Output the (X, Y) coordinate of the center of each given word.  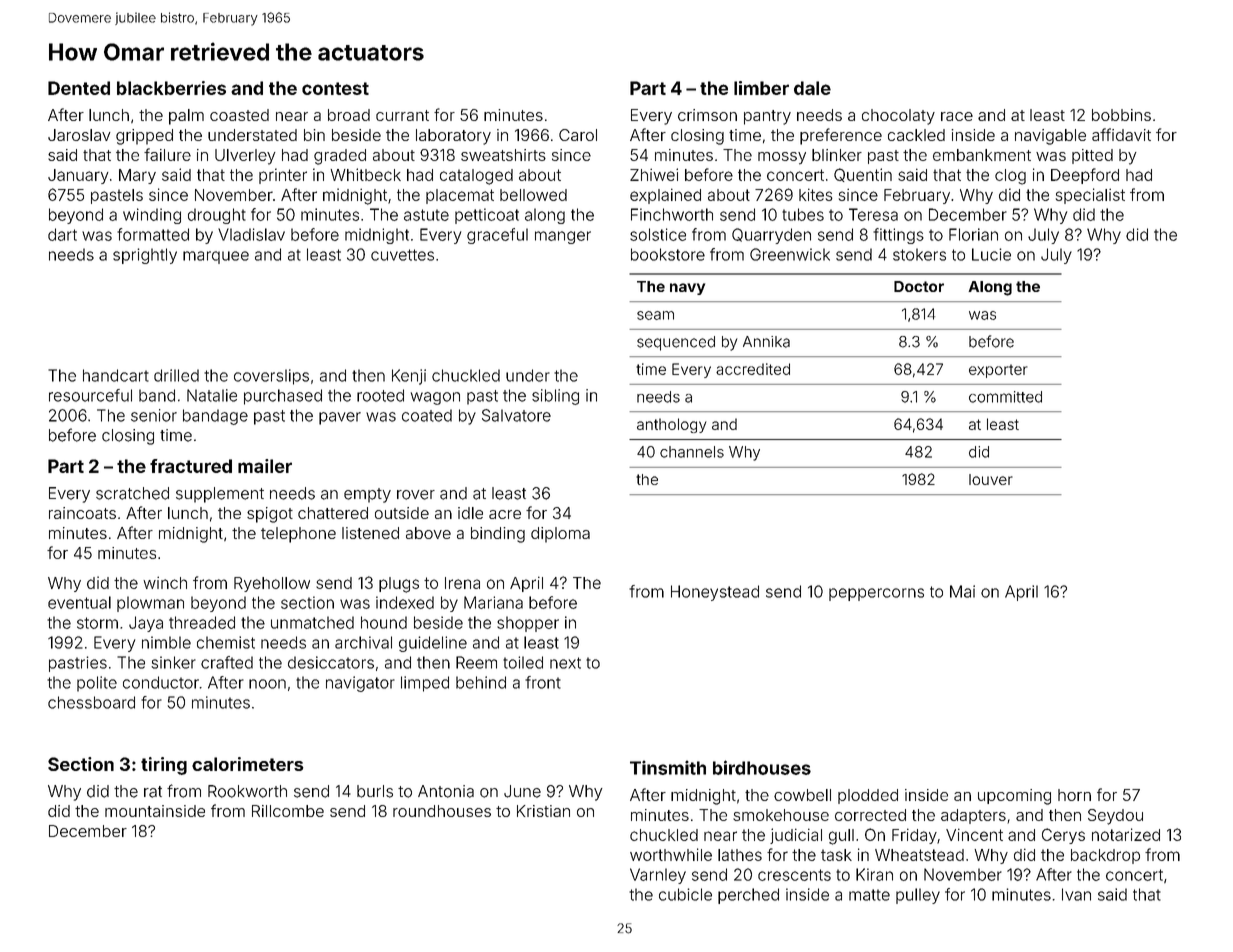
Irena (462, 583)
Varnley (658, 876)
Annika (766, 342)
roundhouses (442, 811)
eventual (79, 602)
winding (152, 216)
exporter (998, 371)
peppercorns (876, 594)
